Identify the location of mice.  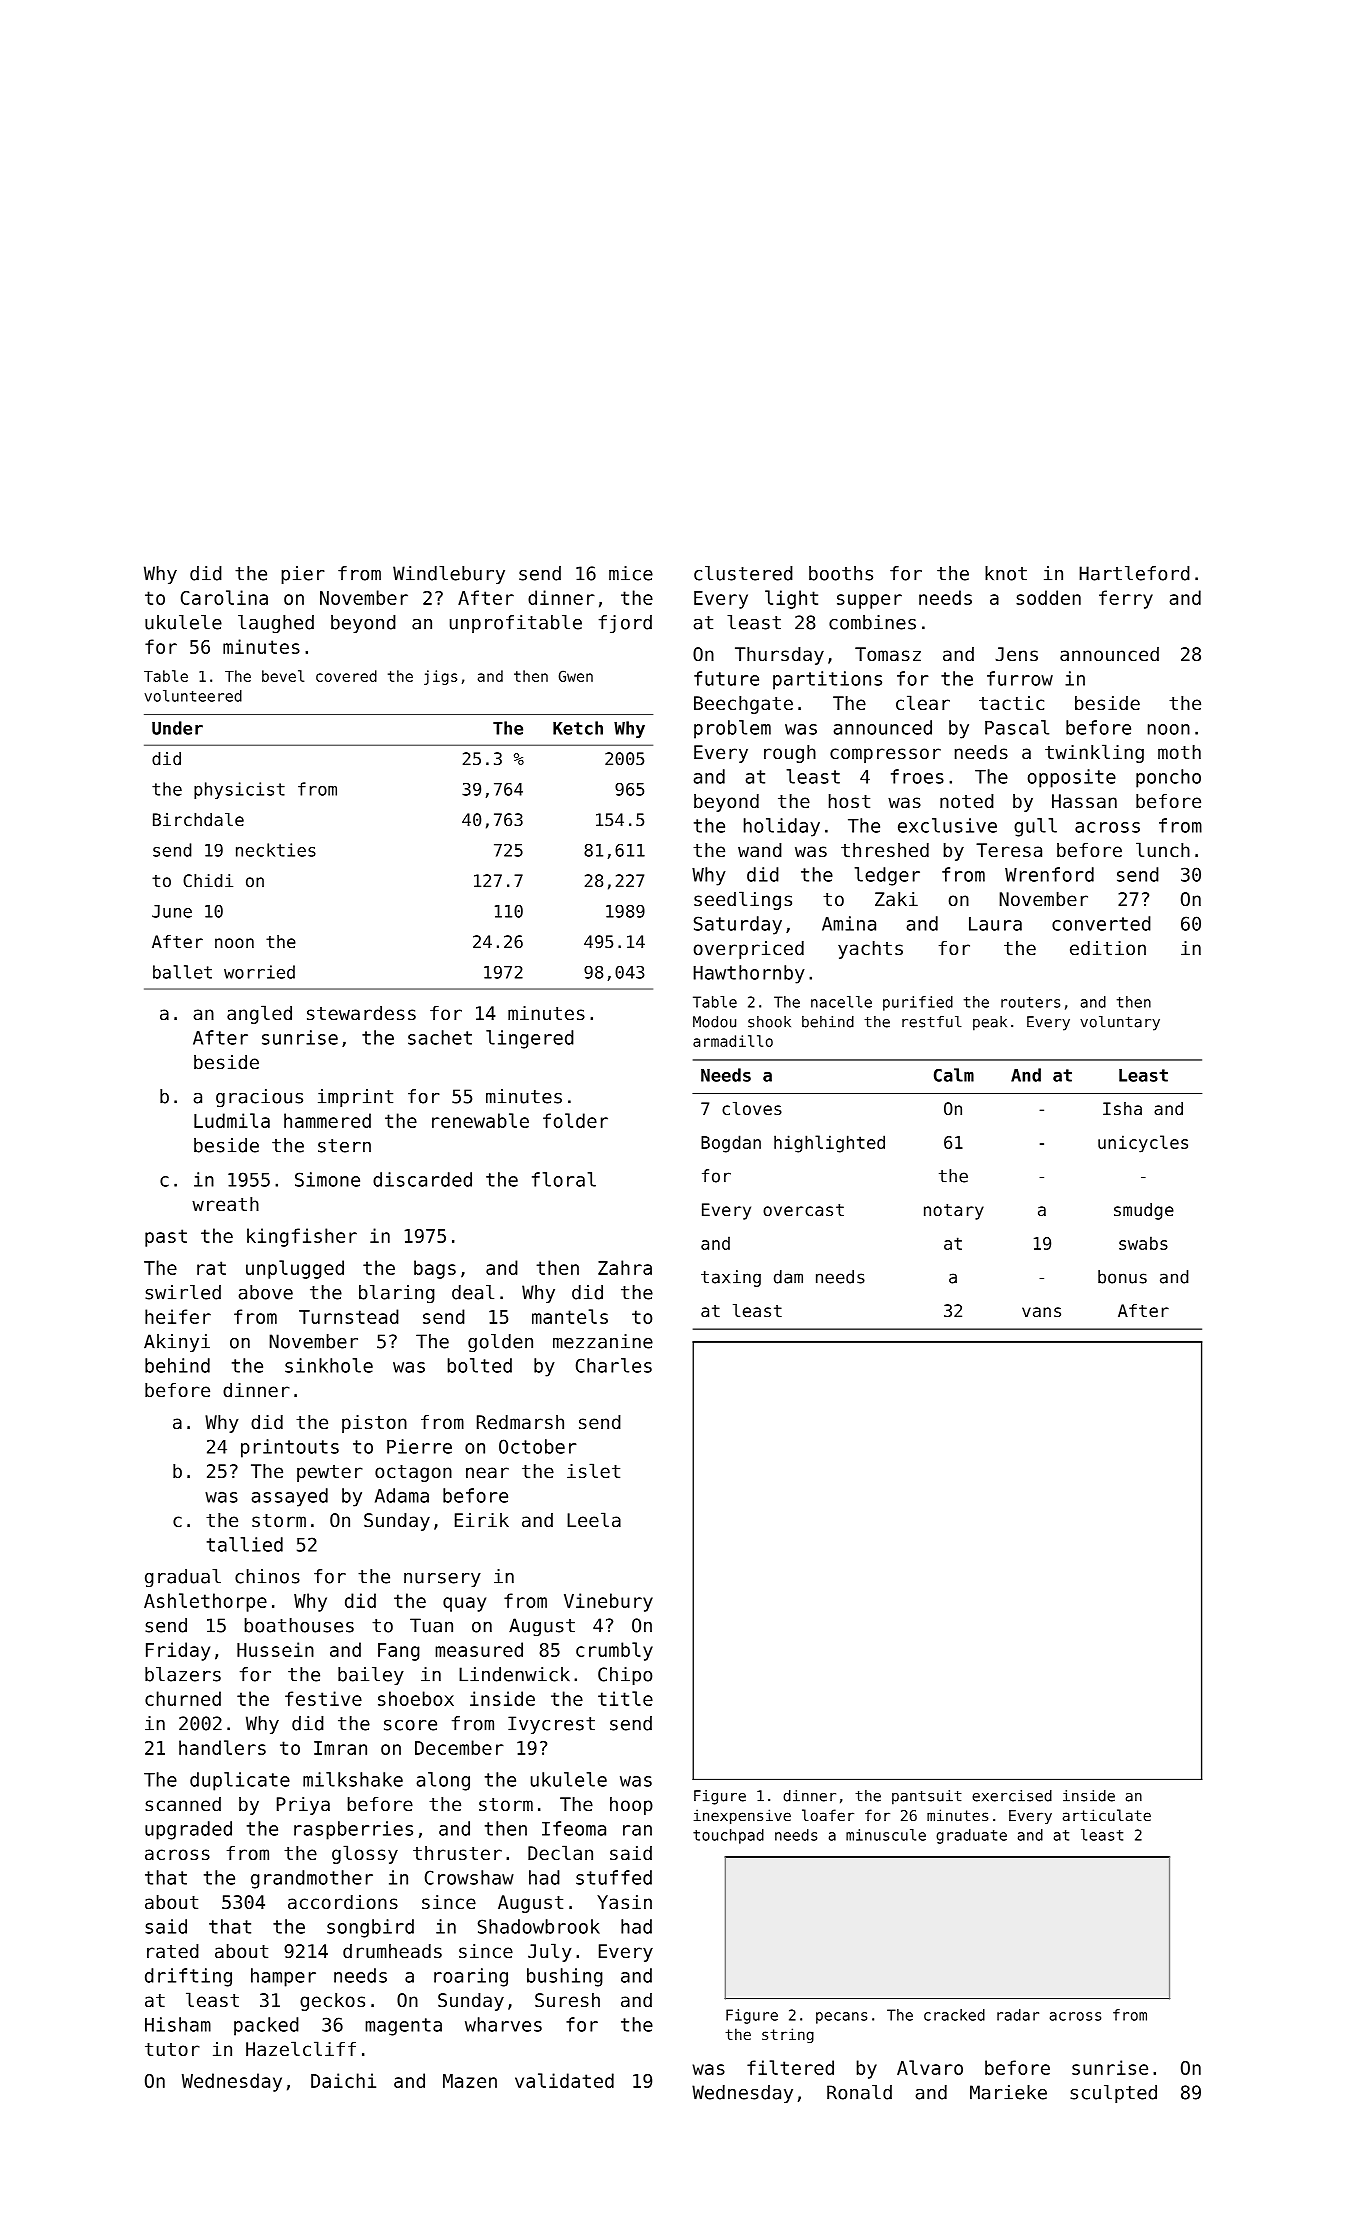
(631, 573).
